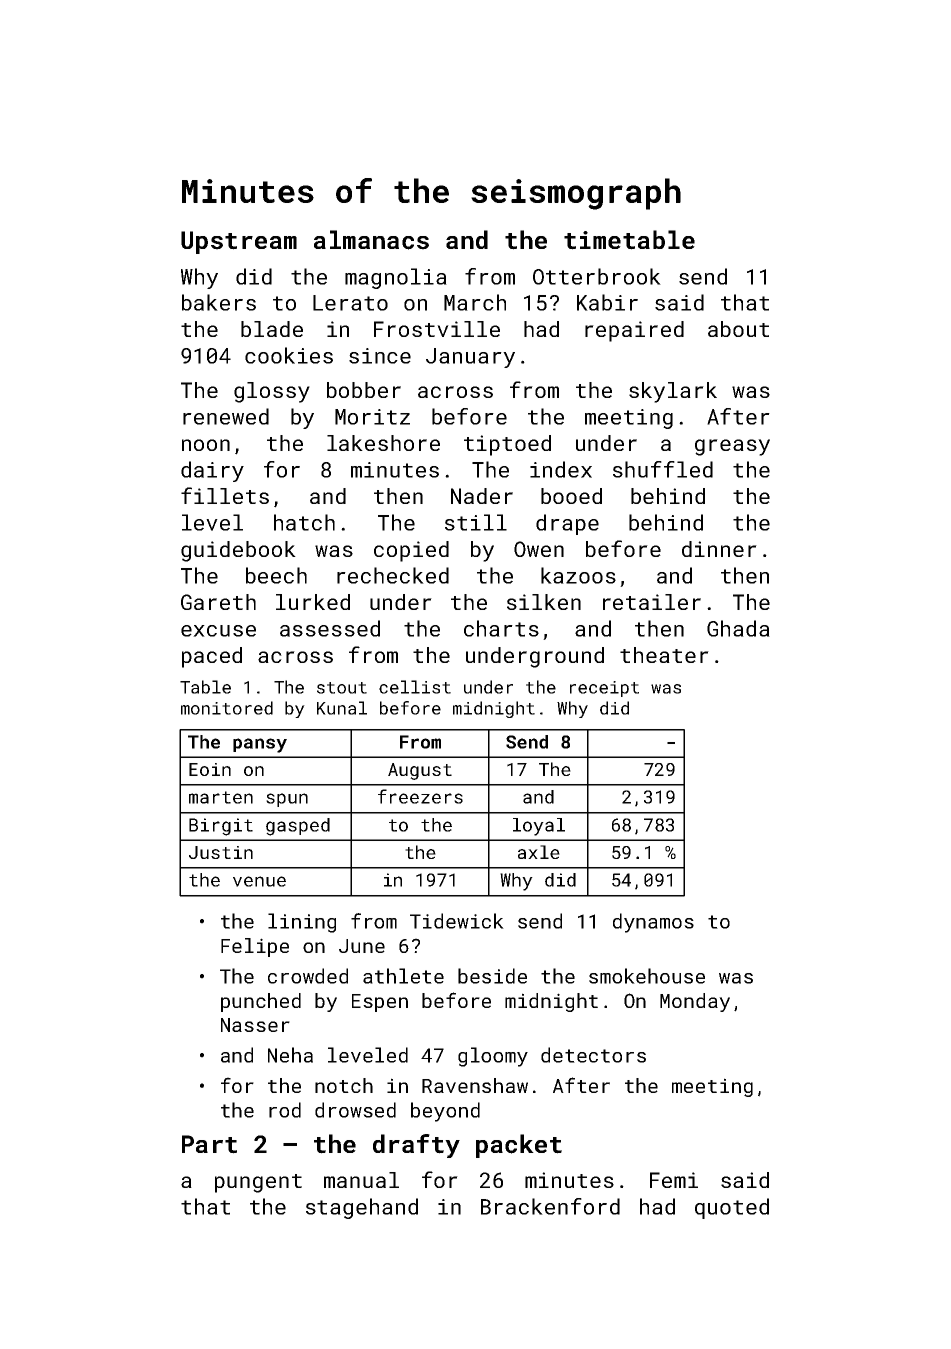  I want to click on quoted, so click(732, 1208).
